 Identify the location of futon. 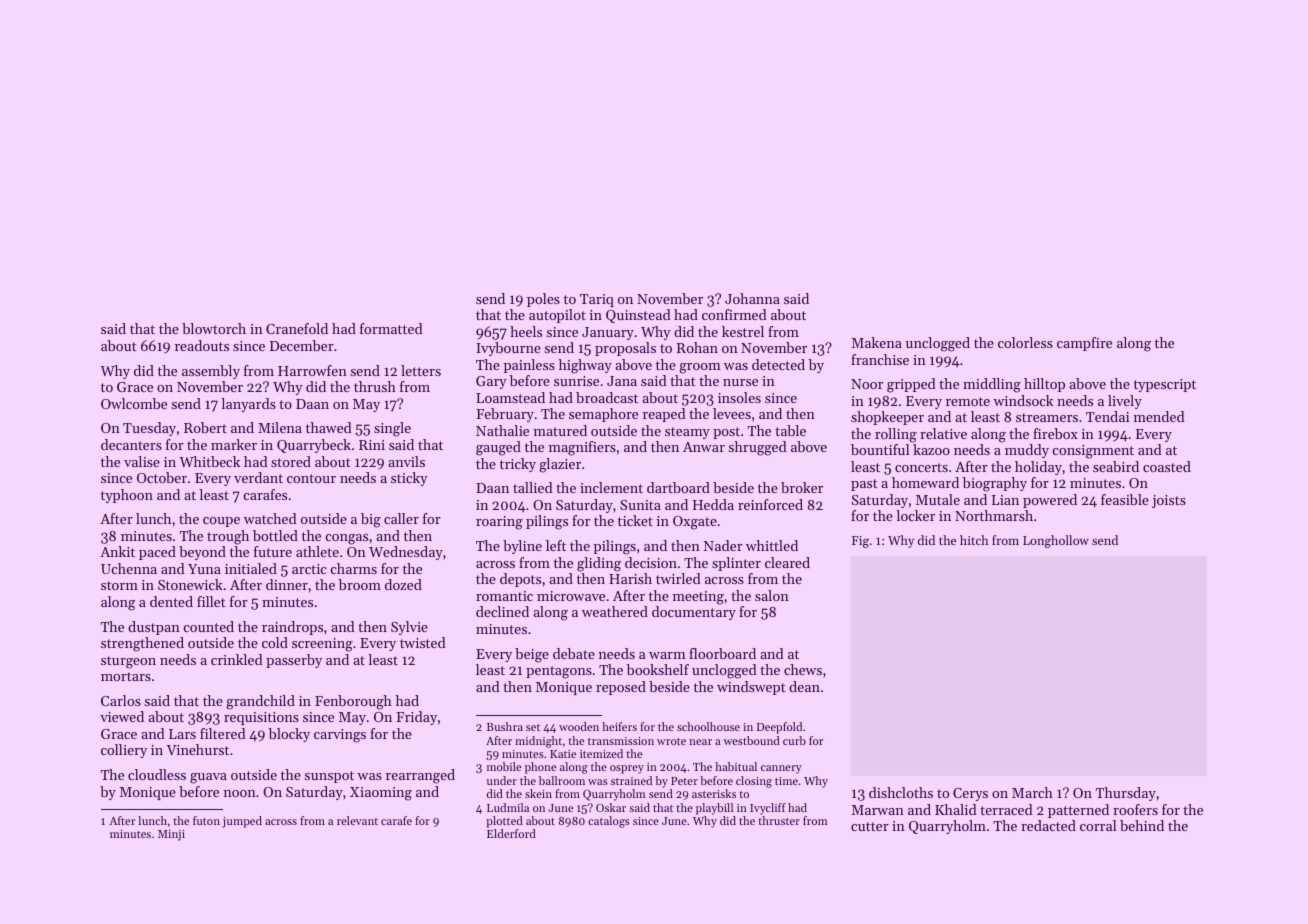
(206, 820).
